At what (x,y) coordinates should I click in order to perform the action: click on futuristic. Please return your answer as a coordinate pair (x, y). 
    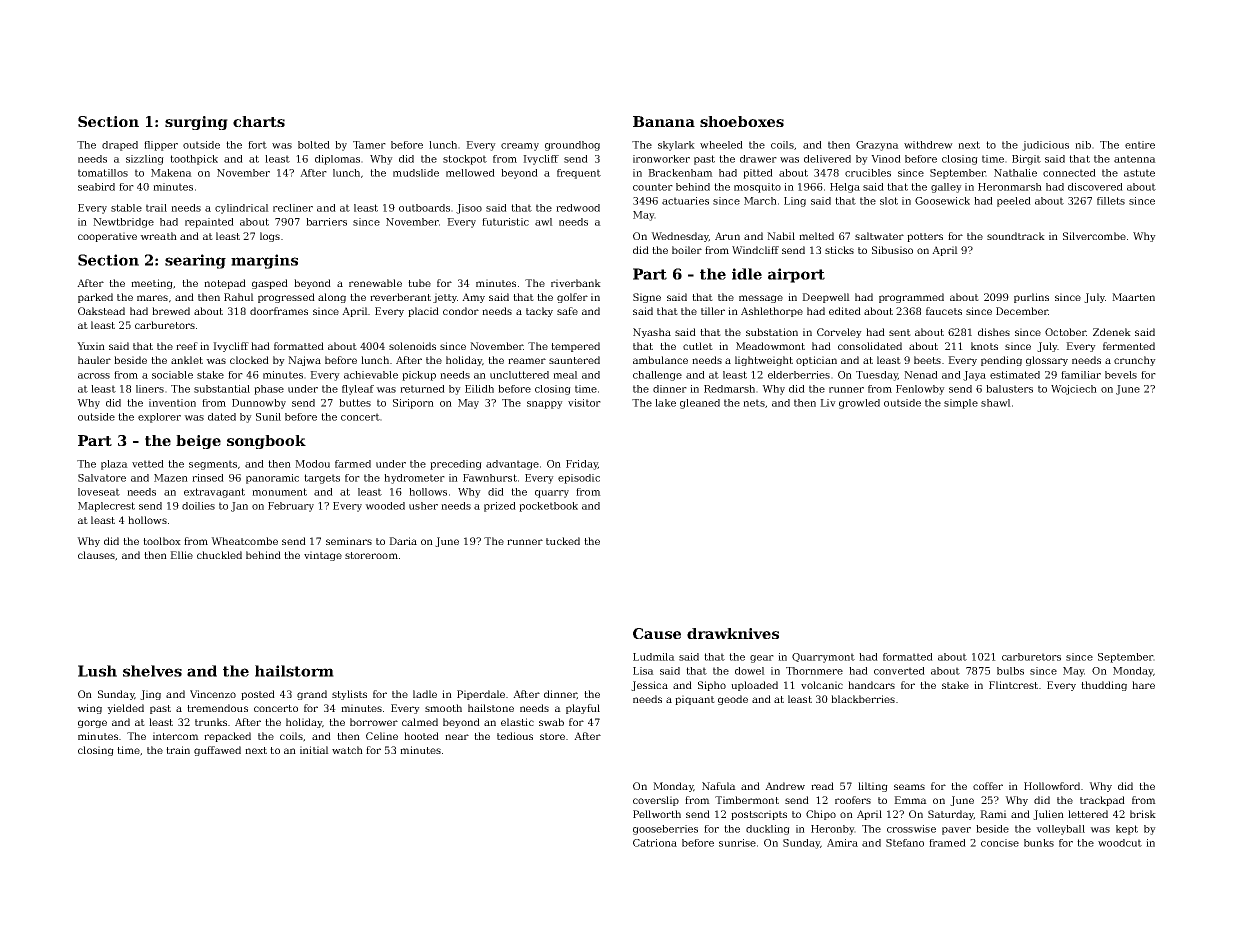
    Looking at the image, I should click on (505, 222).
